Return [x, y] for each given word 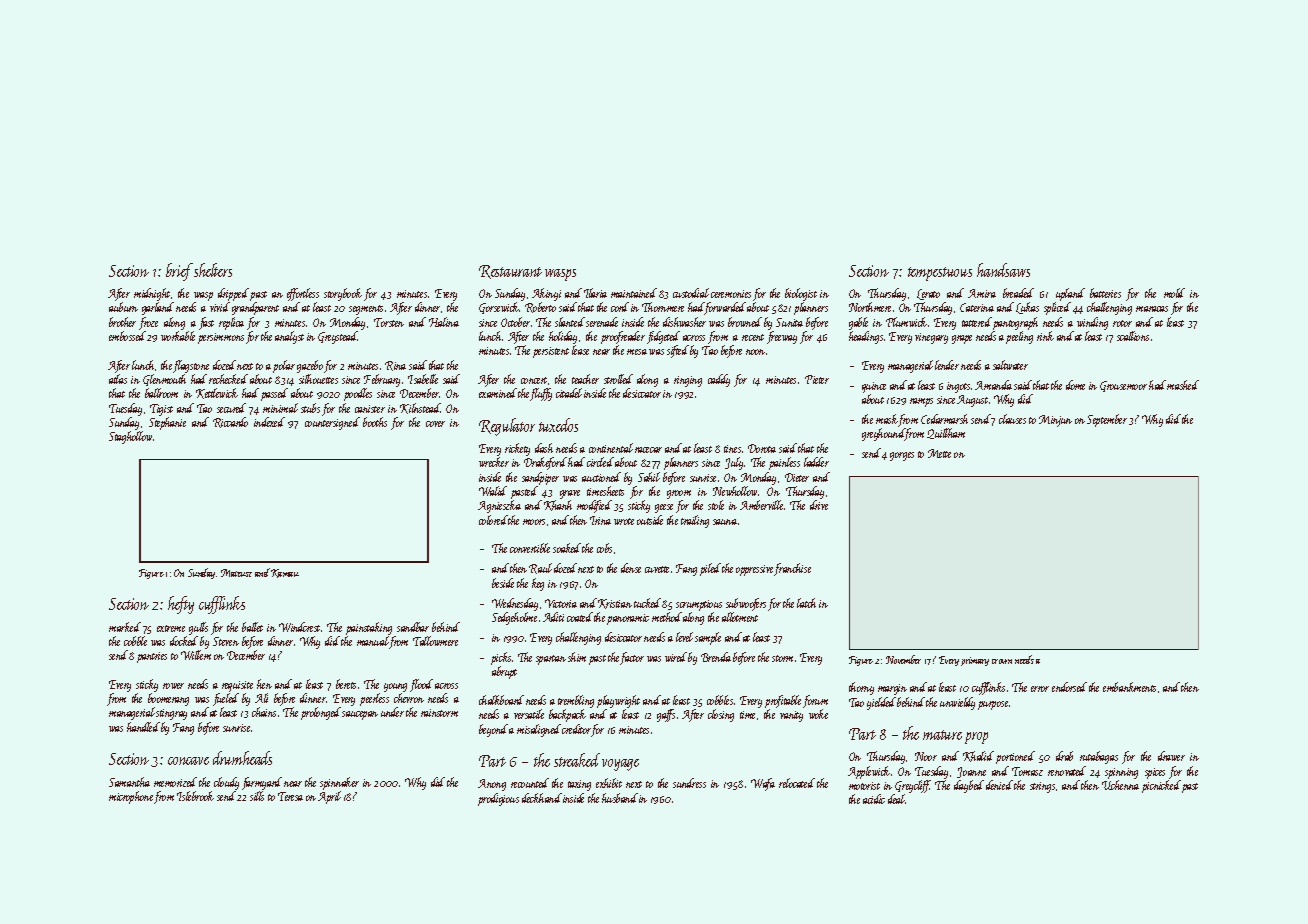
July [734, 463]
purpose [993, 705]
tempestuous [940, 274]
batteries [1105, 293]
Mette [939, 453]
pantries [152, 657]
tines [732, 449]
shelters [213, 270]
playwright [618, 701]
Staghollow [130, 437]
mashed [1183, 385]
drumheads [242, 758]
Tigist [161, 410]
